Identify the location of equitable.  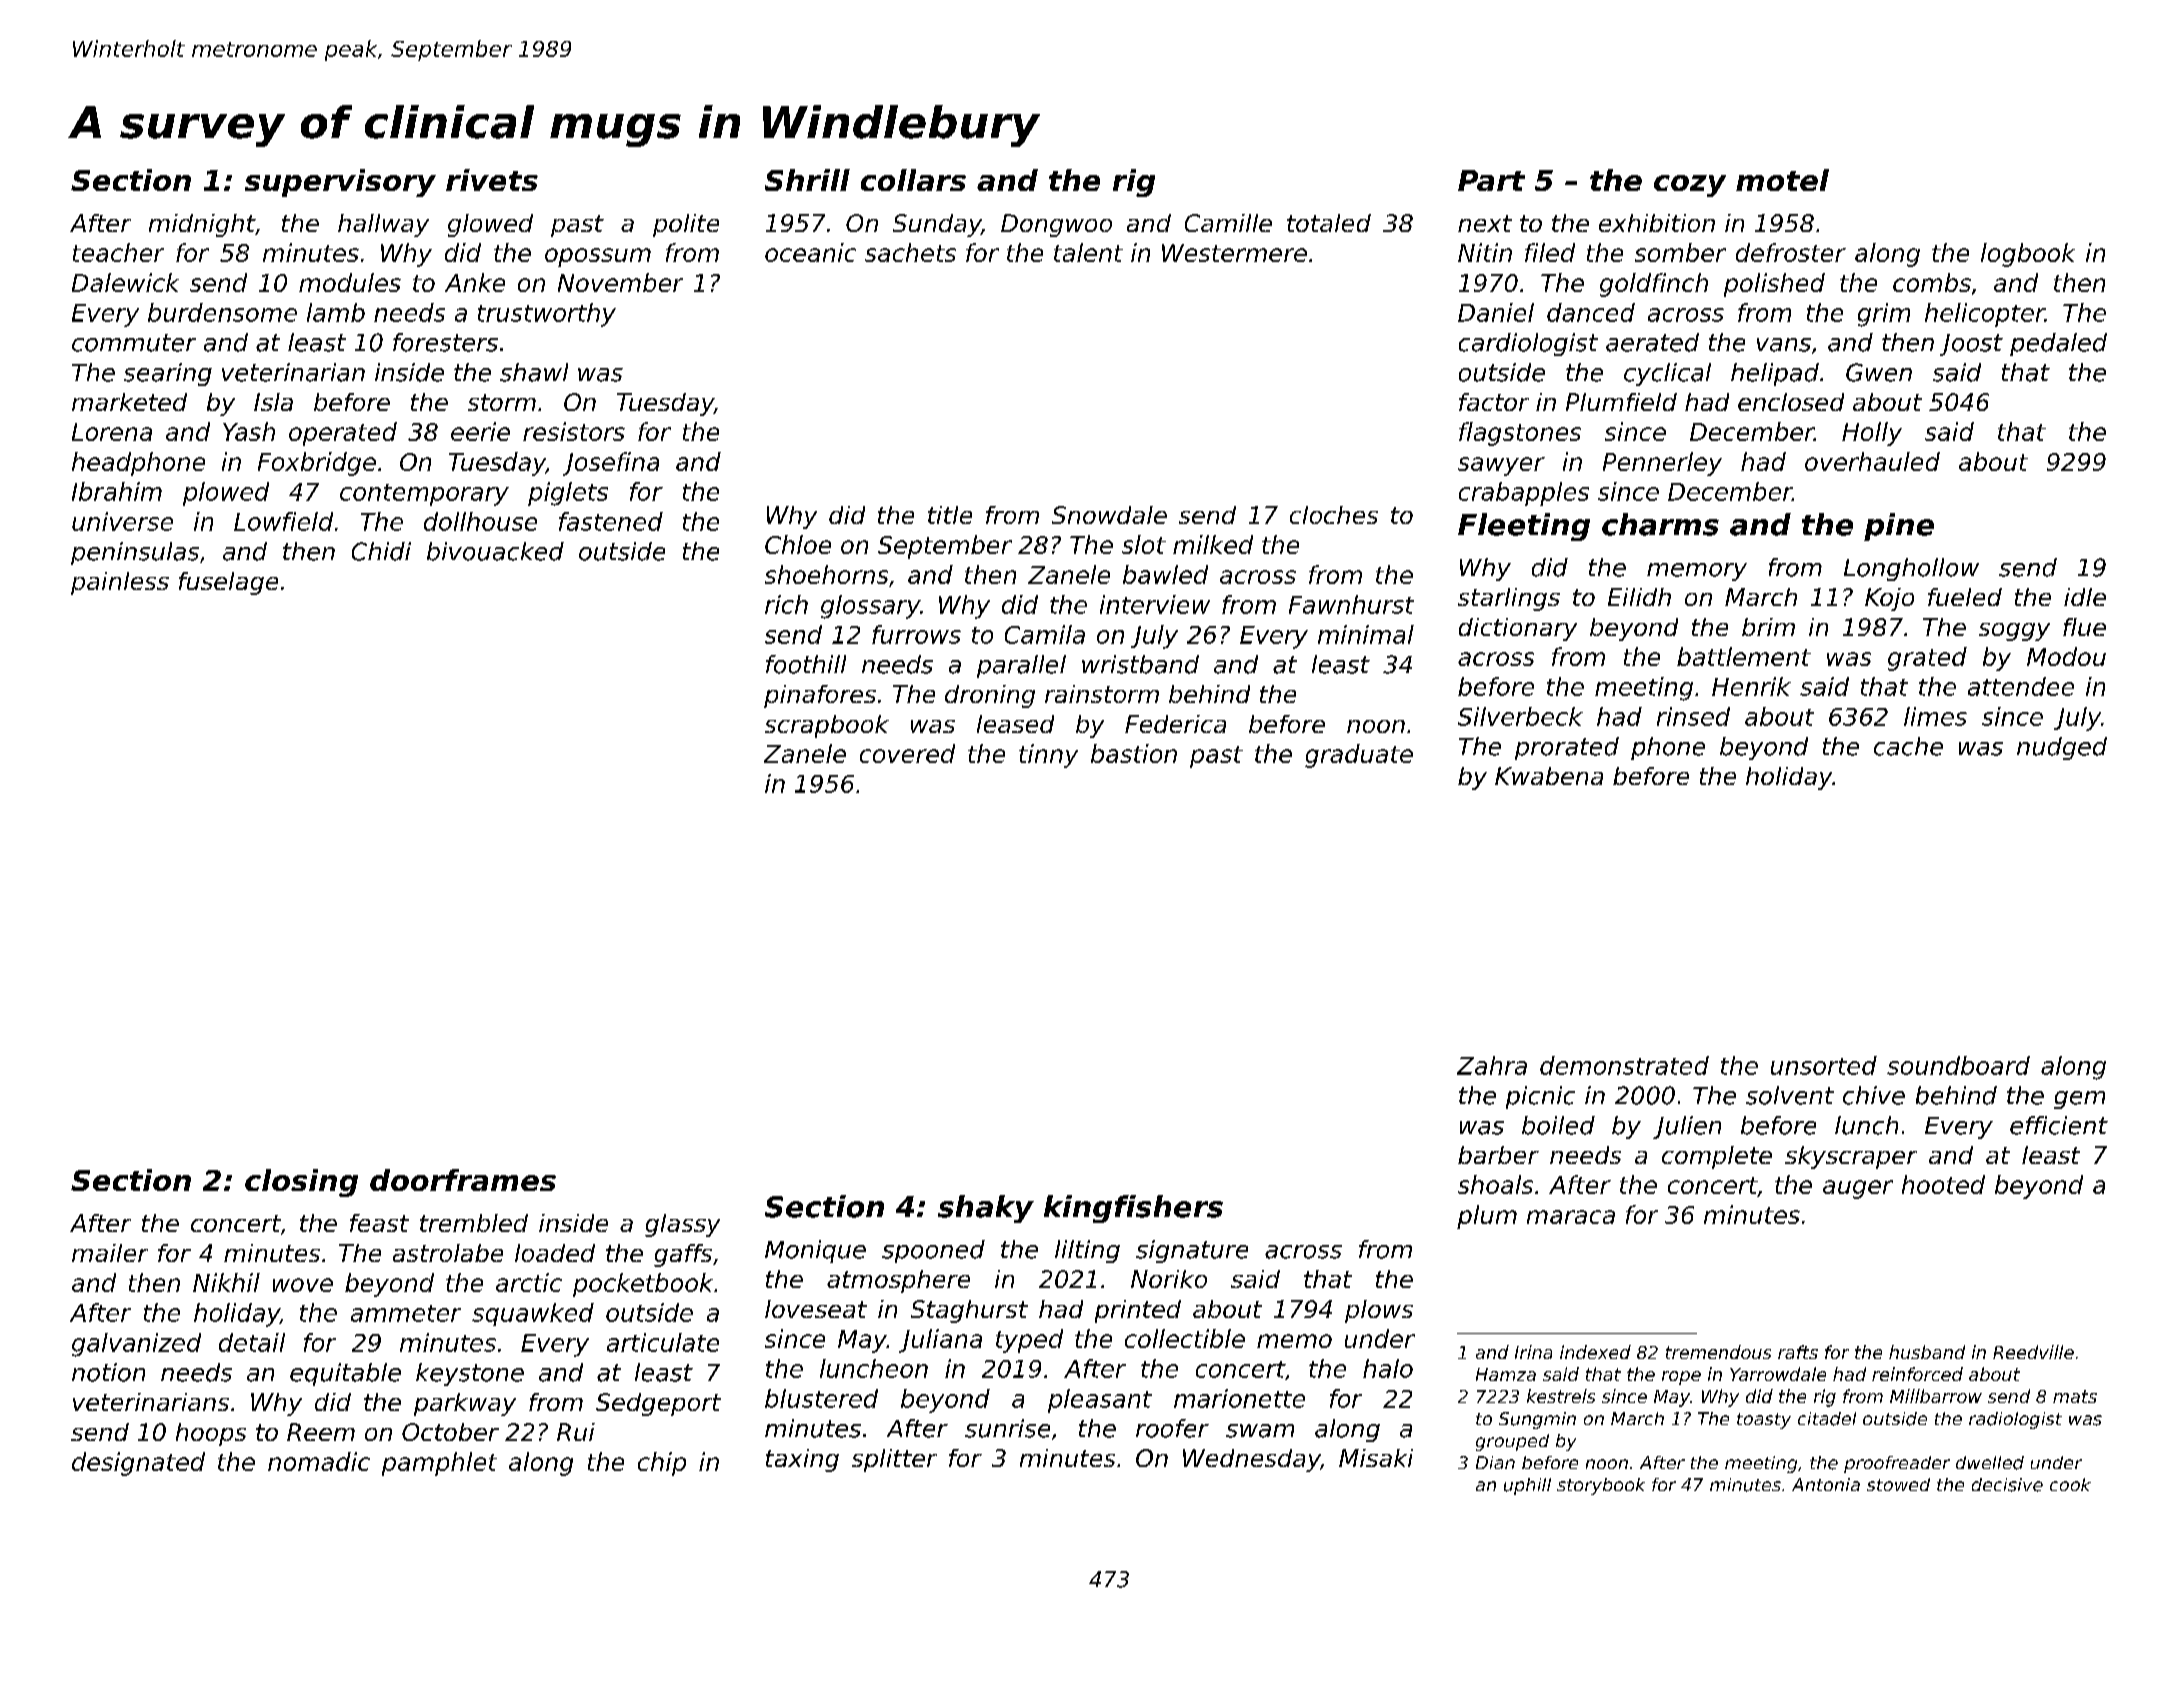
(345, 1374).
